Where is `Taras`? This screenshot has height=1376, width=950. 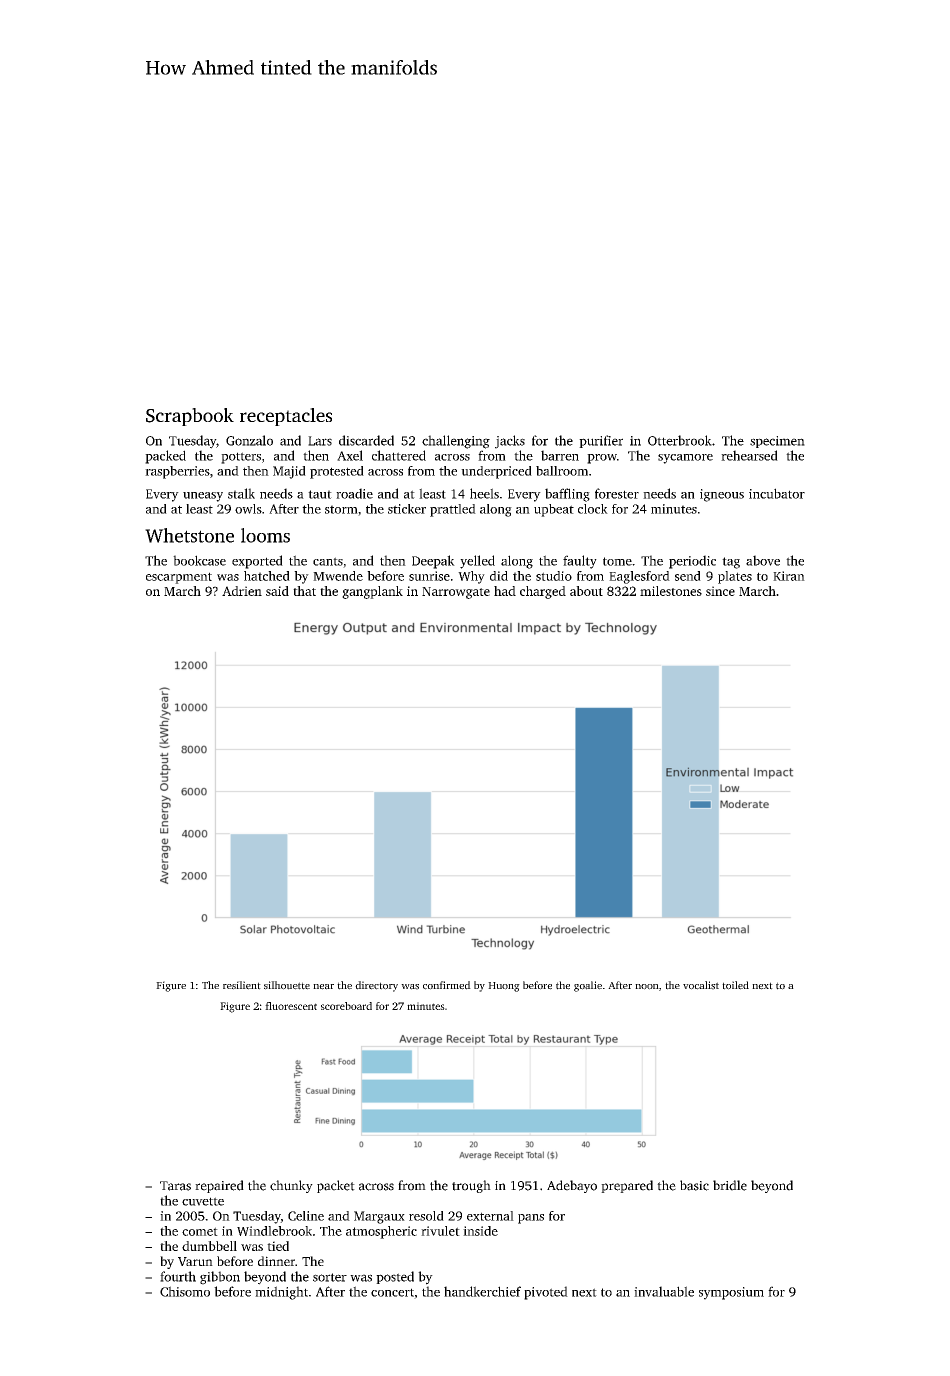
Taras is located at coordinates (175, 1186).
